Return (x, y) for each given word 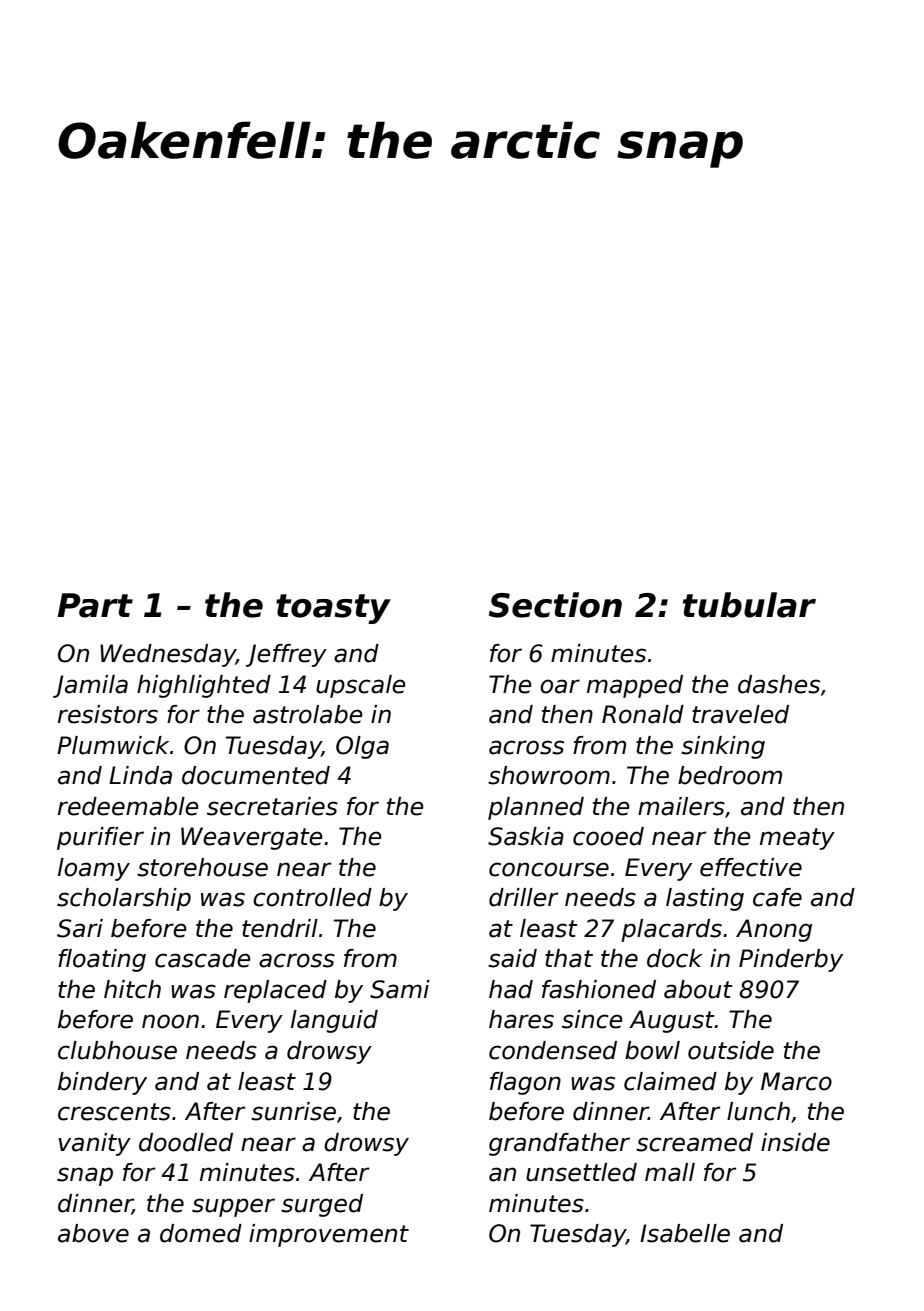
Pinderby (791, 960)
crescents (114, 1112)
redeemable (128, 806)
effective (751, 867)
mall (670, 1172)
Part (95, 605)
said (512, 958)
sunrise (293, 1111)
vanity (94, 1144)
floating (102, 960)
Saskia (526, 836)
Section (555, 605)
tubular (749, 605)
